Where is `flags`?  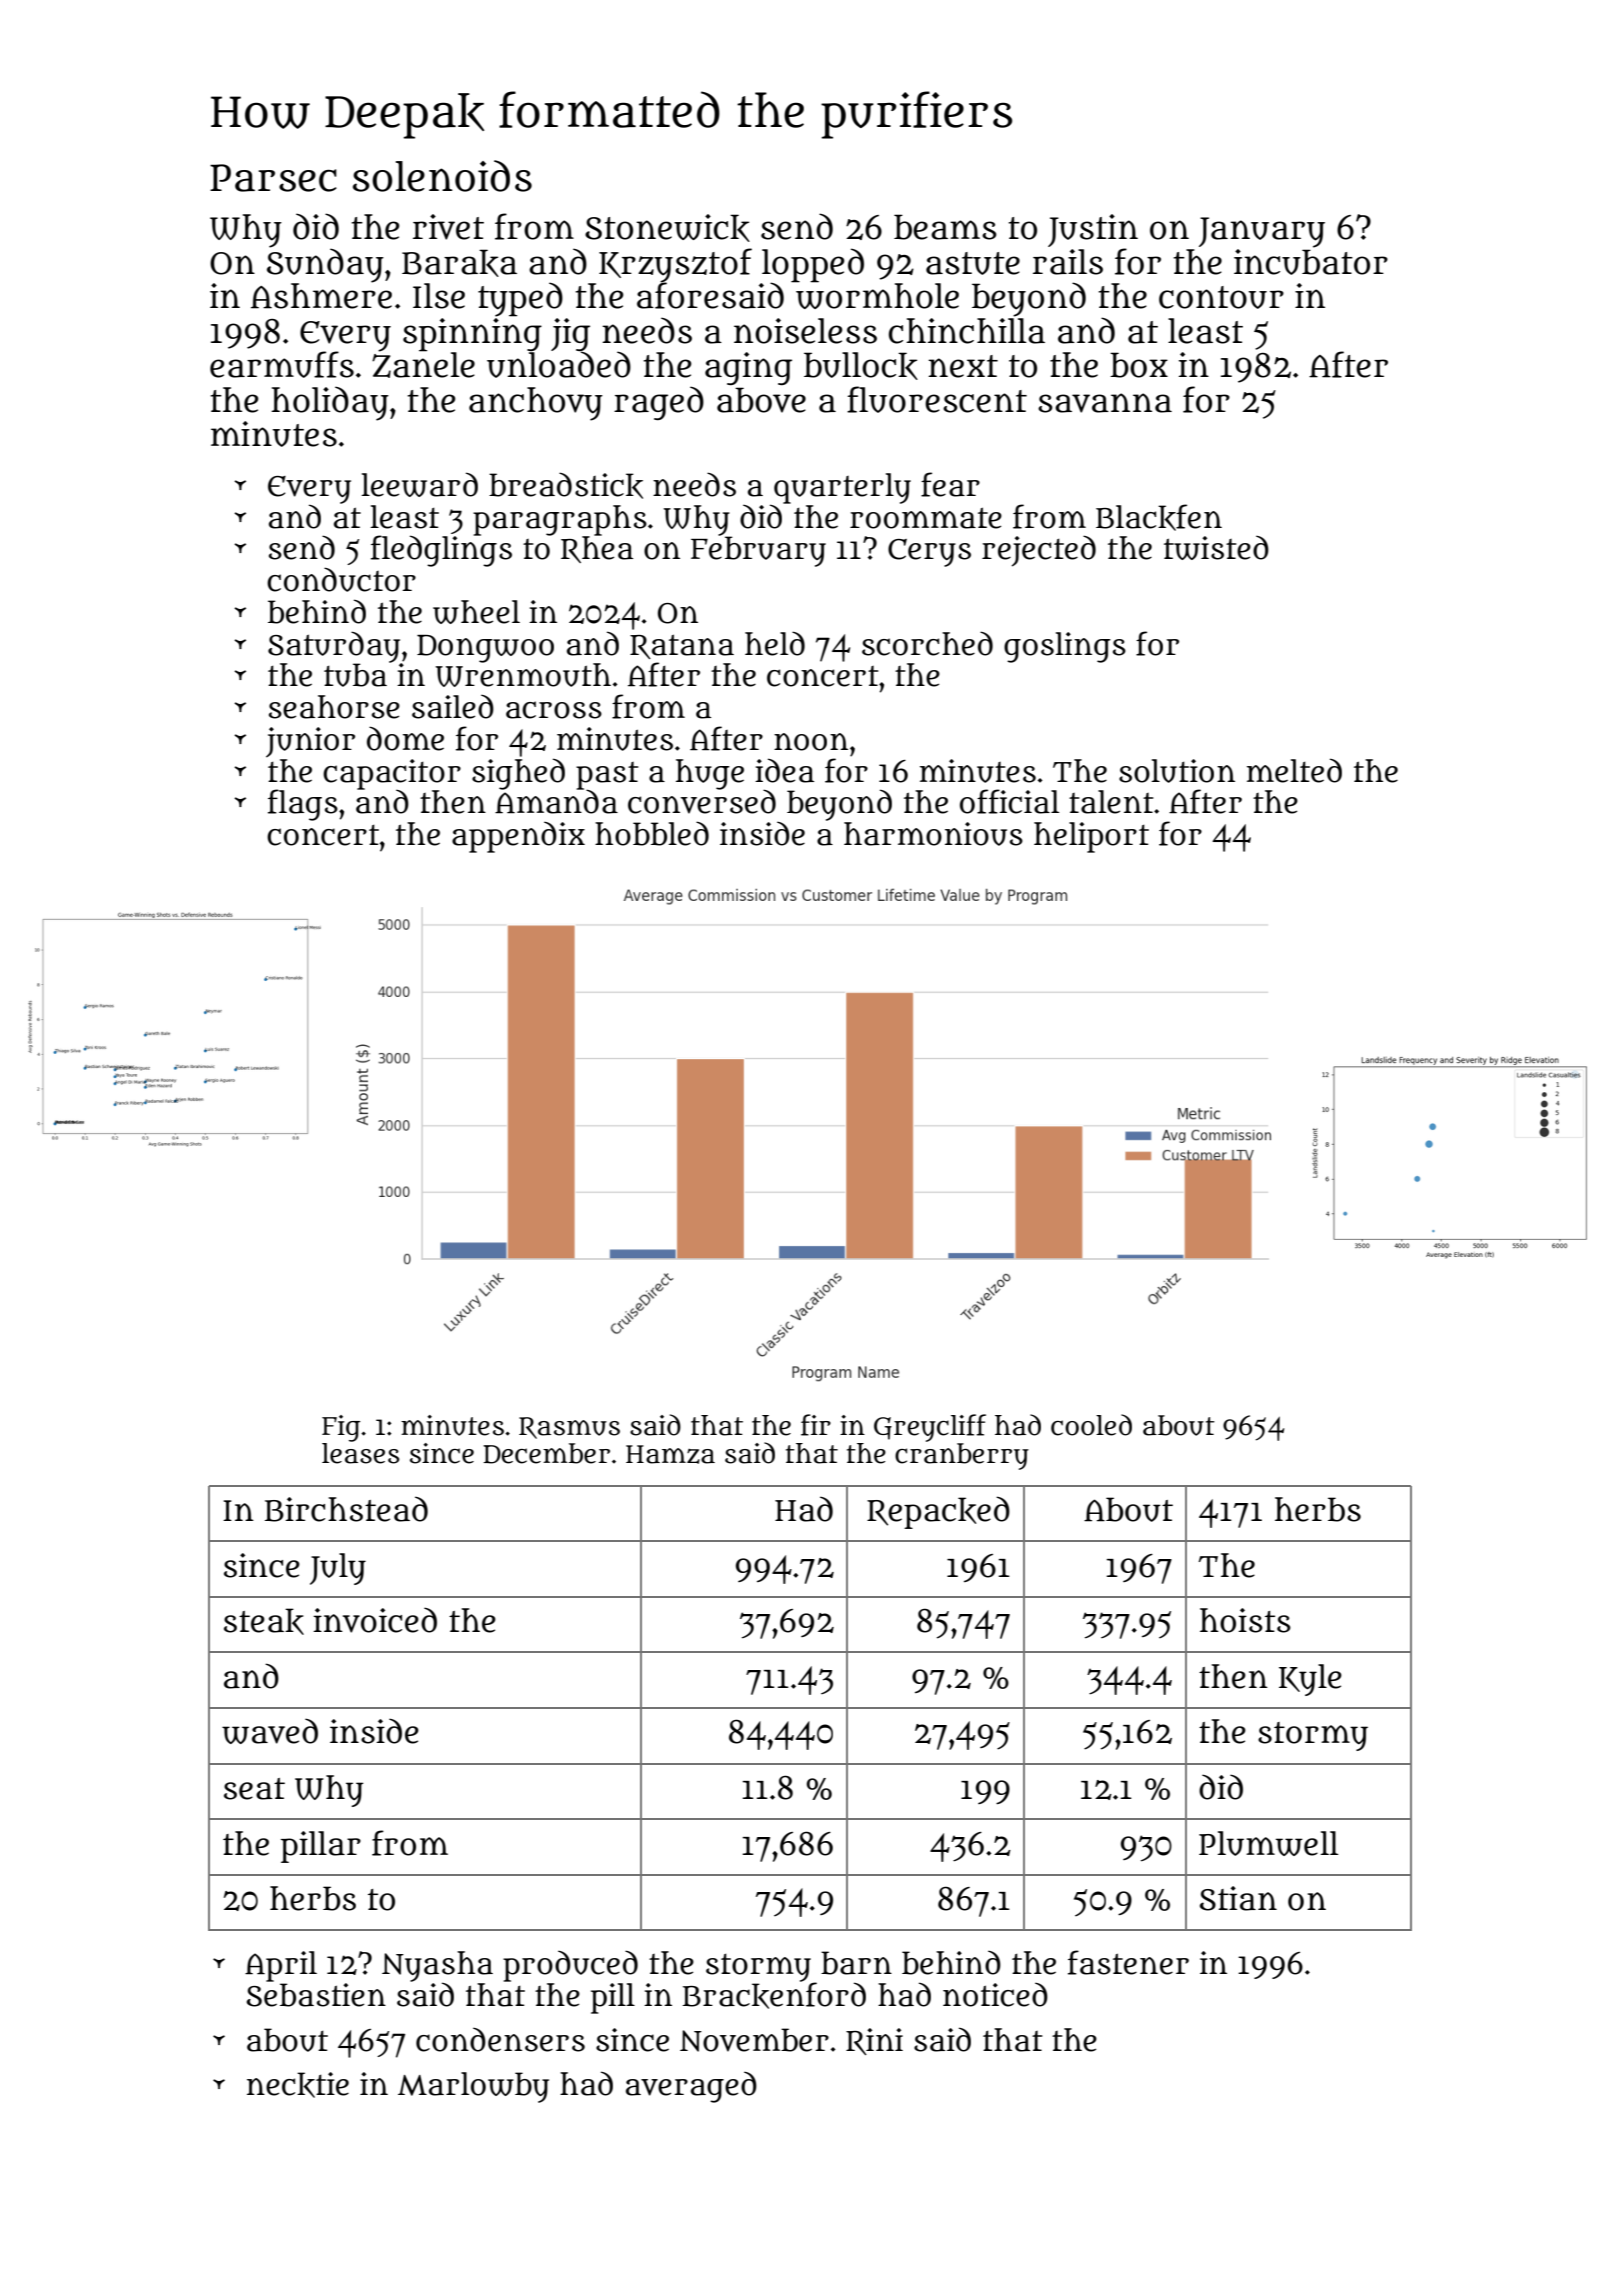 flags is located at coordinates (303, 805).
